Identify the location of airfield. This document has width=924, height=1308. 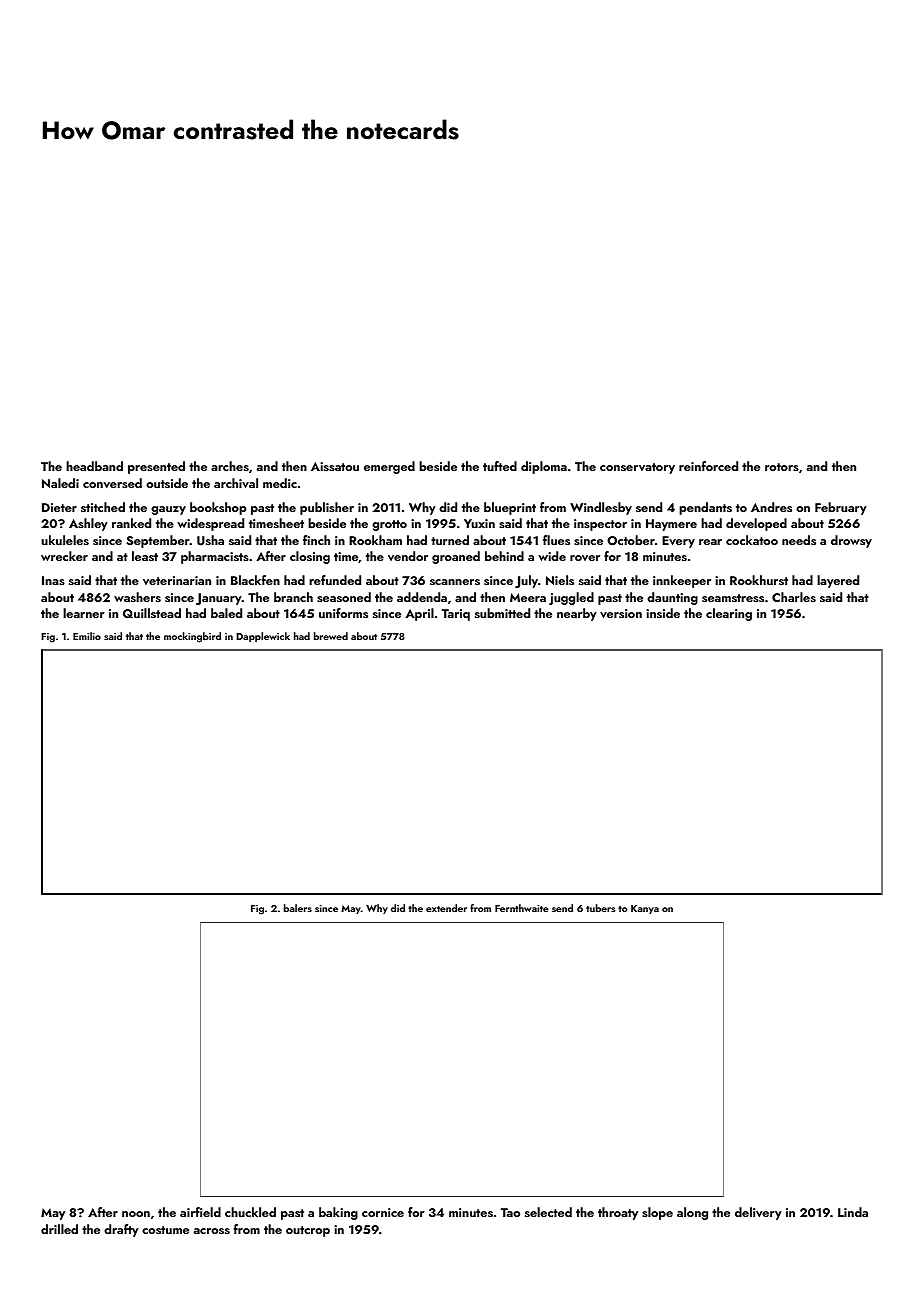
(200, 1212).
